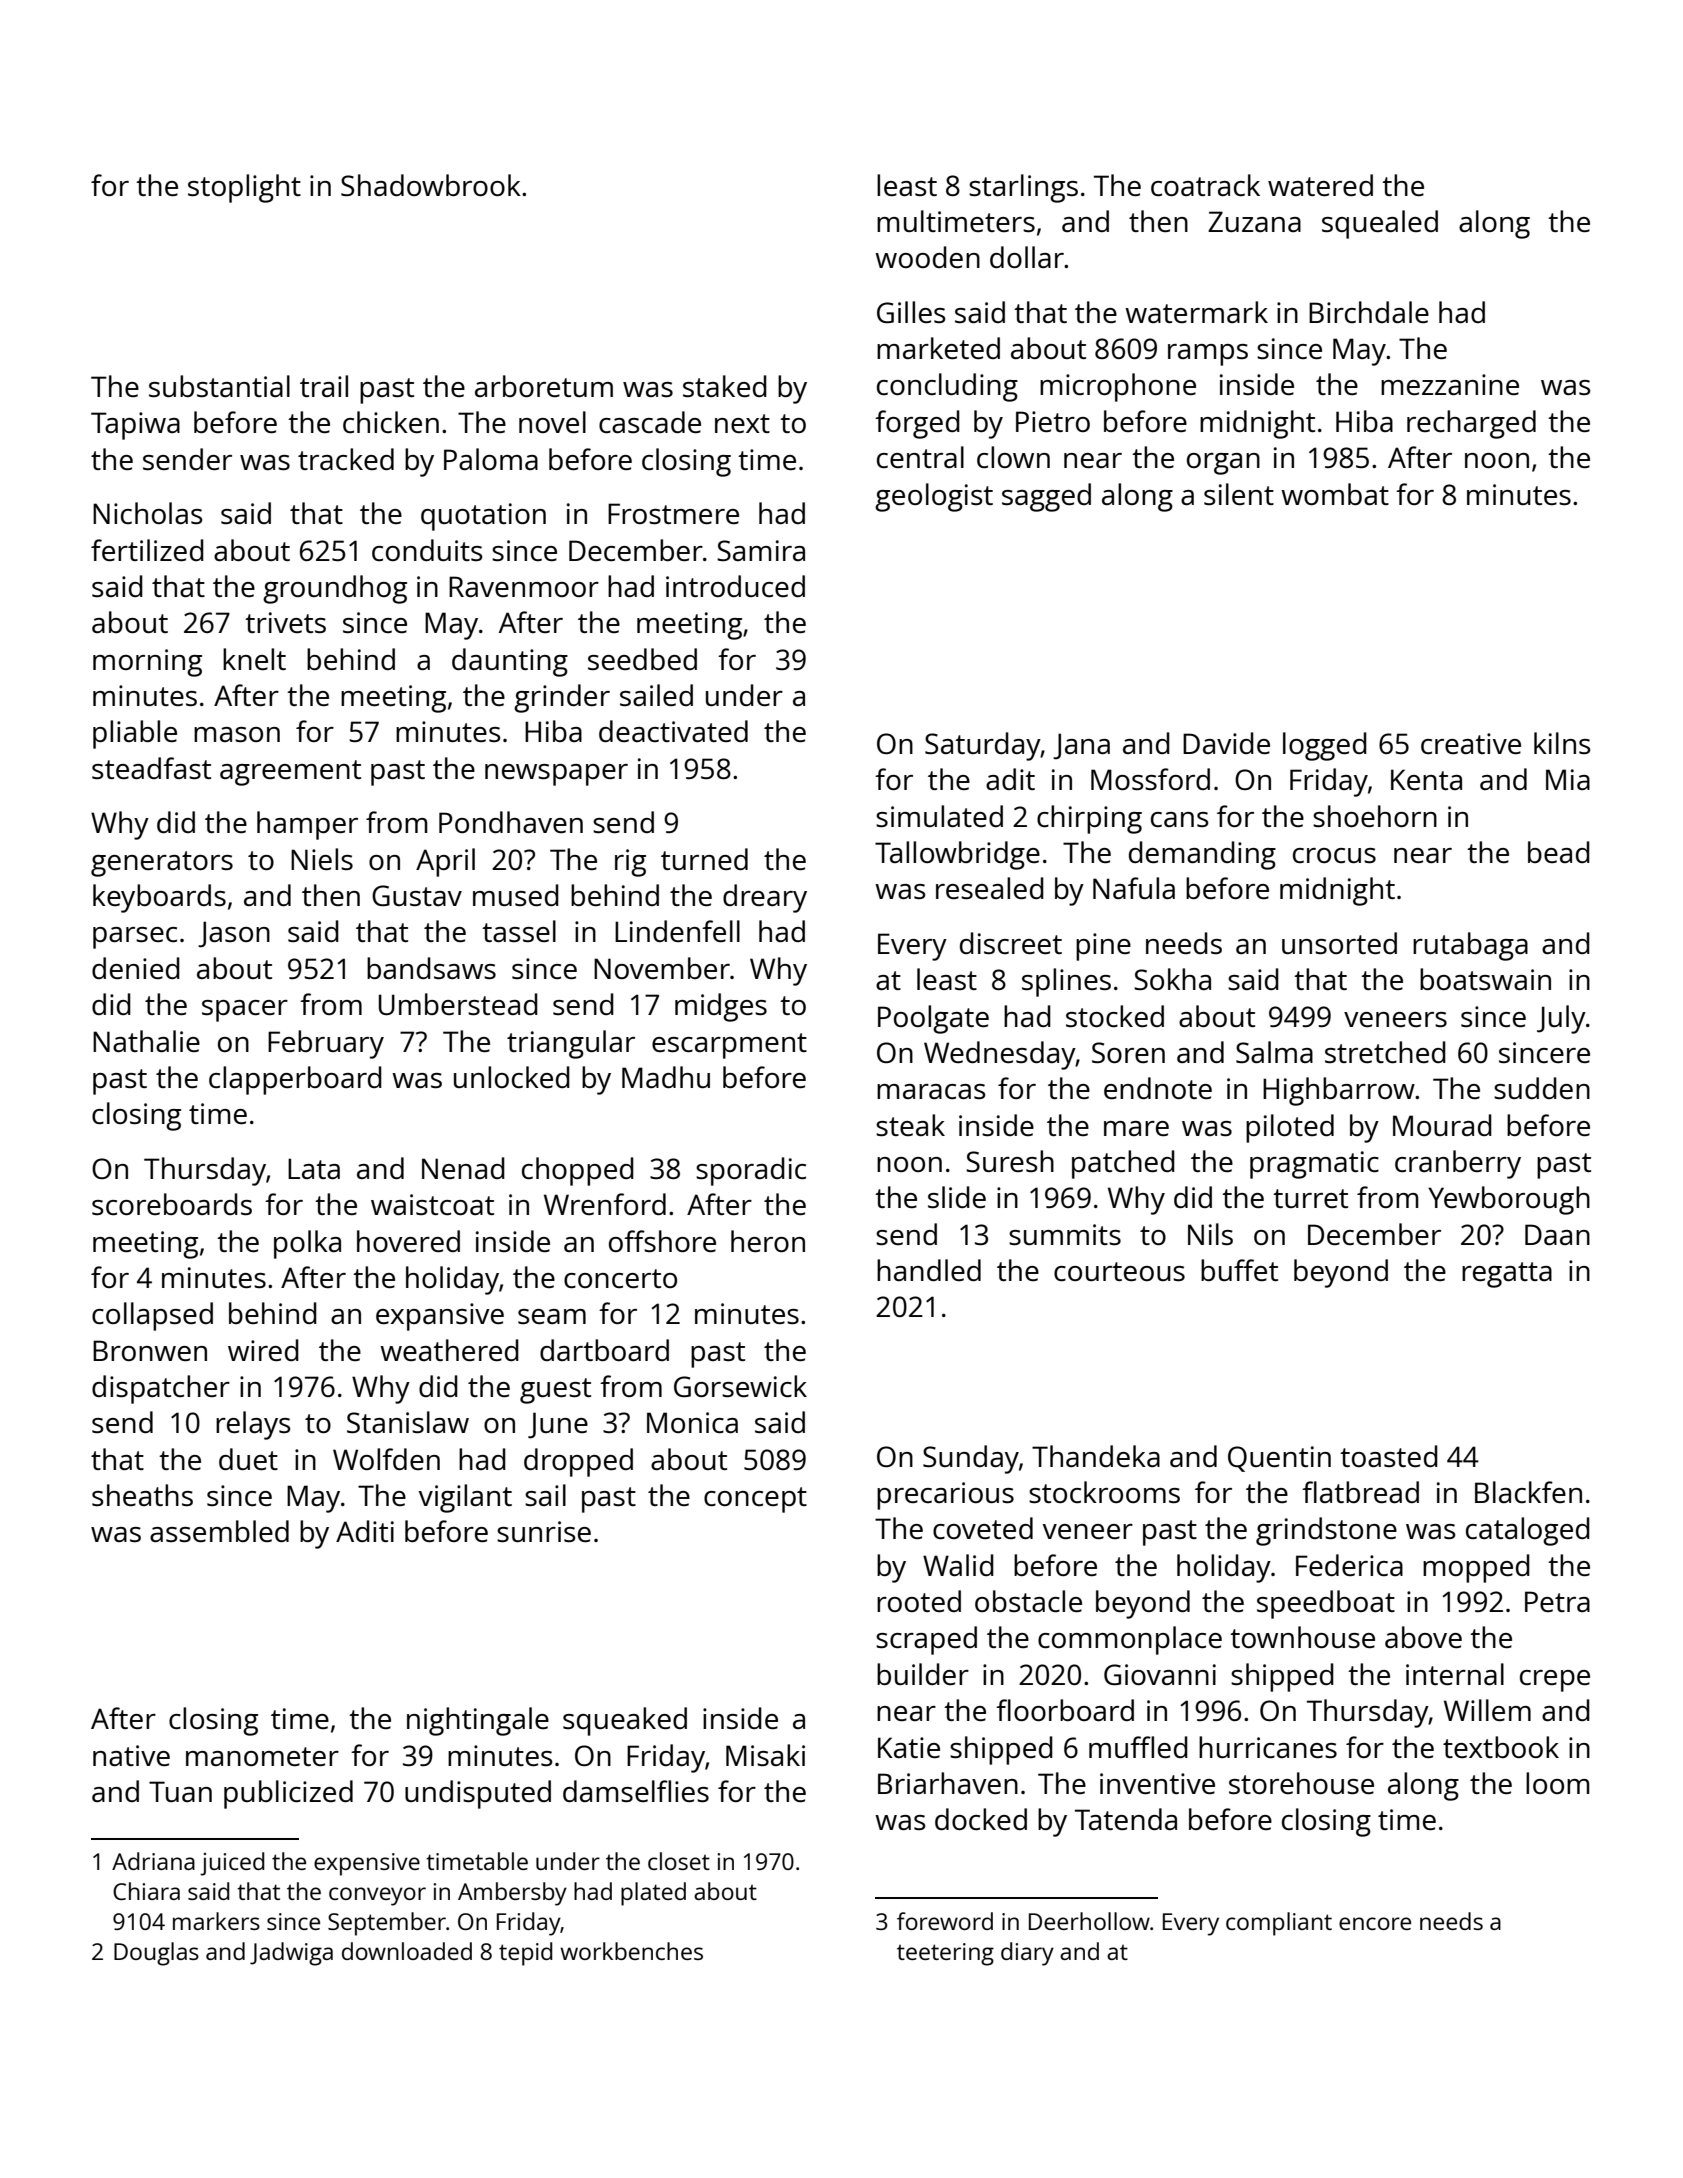  Describe the element at coordinates (544, 386) in the screenshot. I see `arboretum` at that location.
